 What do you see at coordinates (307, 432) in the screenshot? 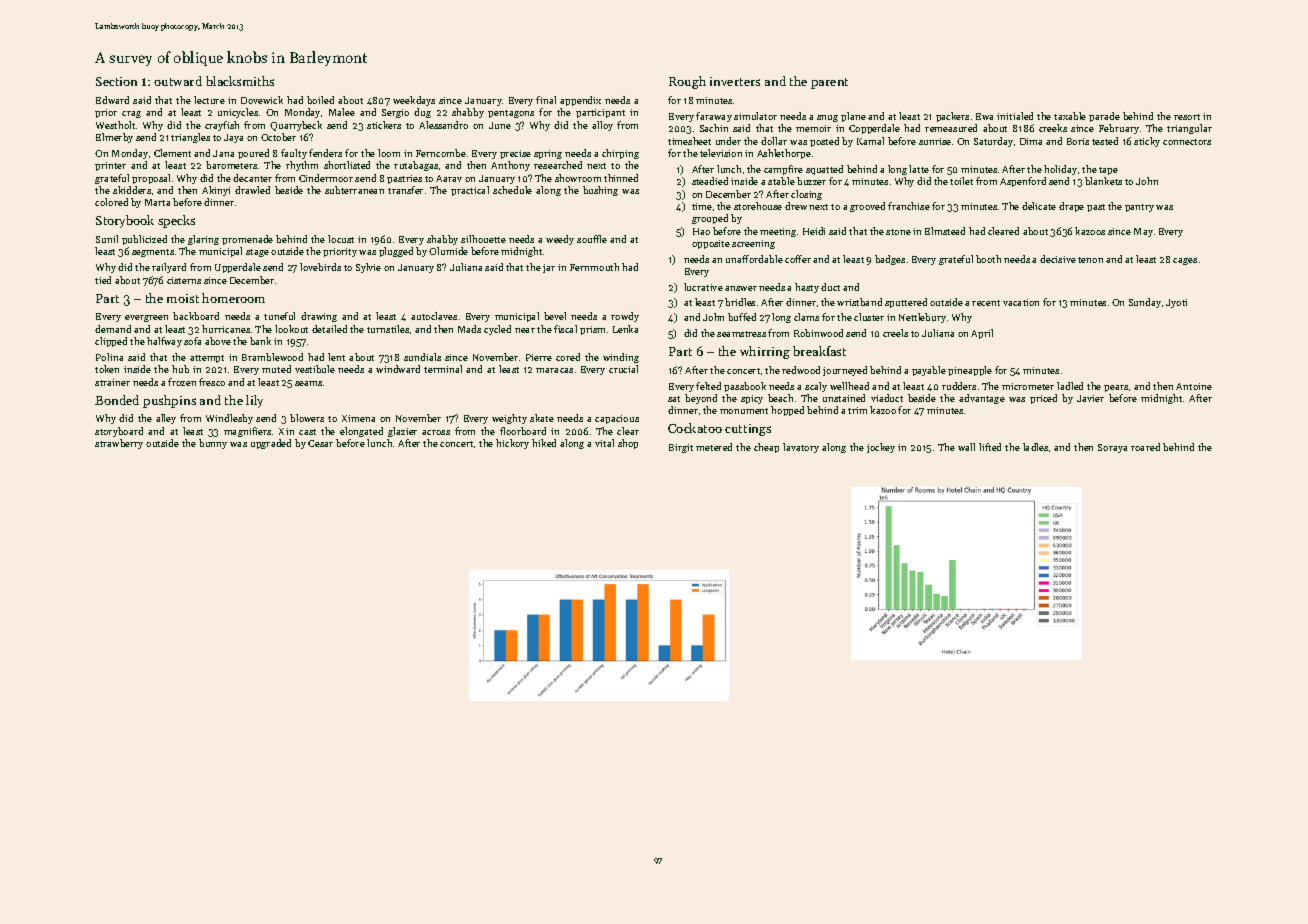
I see `cast` at bounding box center [307, 432].
